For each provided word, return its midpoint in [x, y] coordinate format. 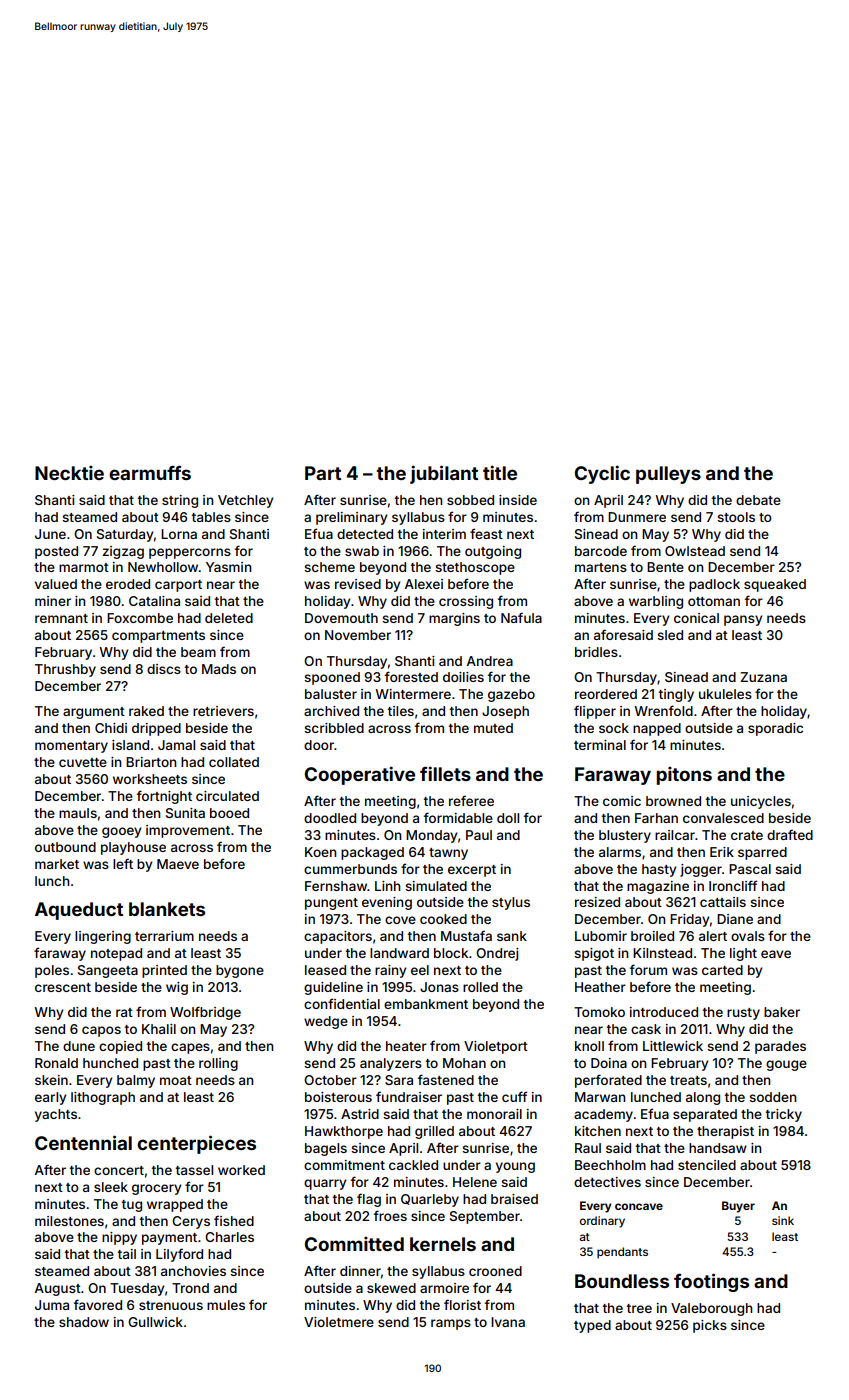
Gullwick [155, 1322]
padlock [714, 585]
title [500, 472]
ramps [451, 1324]
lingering [103, 937]
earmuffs [150, 473]
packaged [372, 853]
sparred [762, 853]
